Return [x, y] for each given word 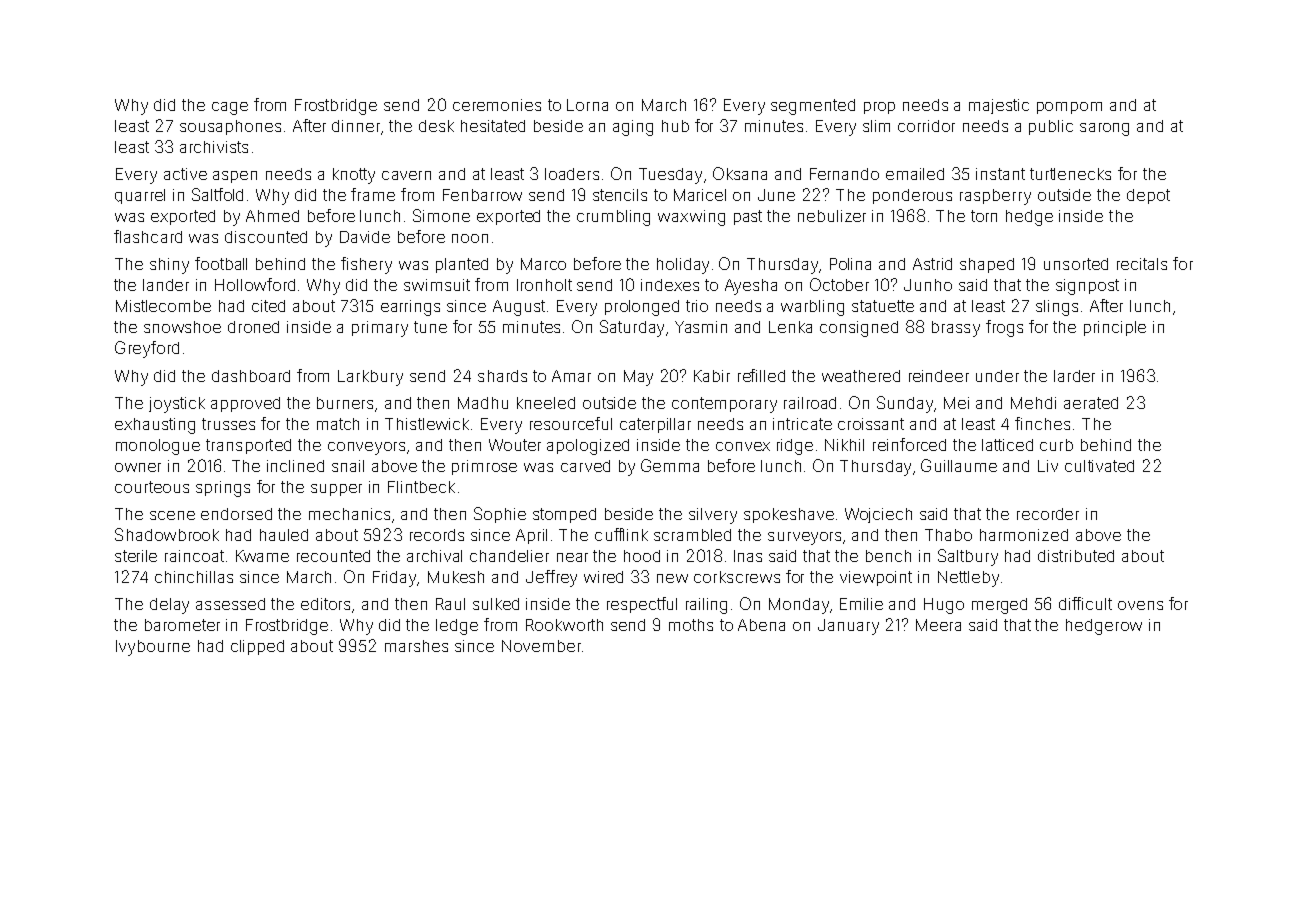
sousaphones [230, 127]
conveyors [366, 448]
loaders [572, 174]
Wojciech [878, 515]
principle [1115, 328]
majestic [999, 106]
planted [462, 265]
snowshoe [182, 327]
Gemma [670, 465]
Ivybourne [153, 648]
